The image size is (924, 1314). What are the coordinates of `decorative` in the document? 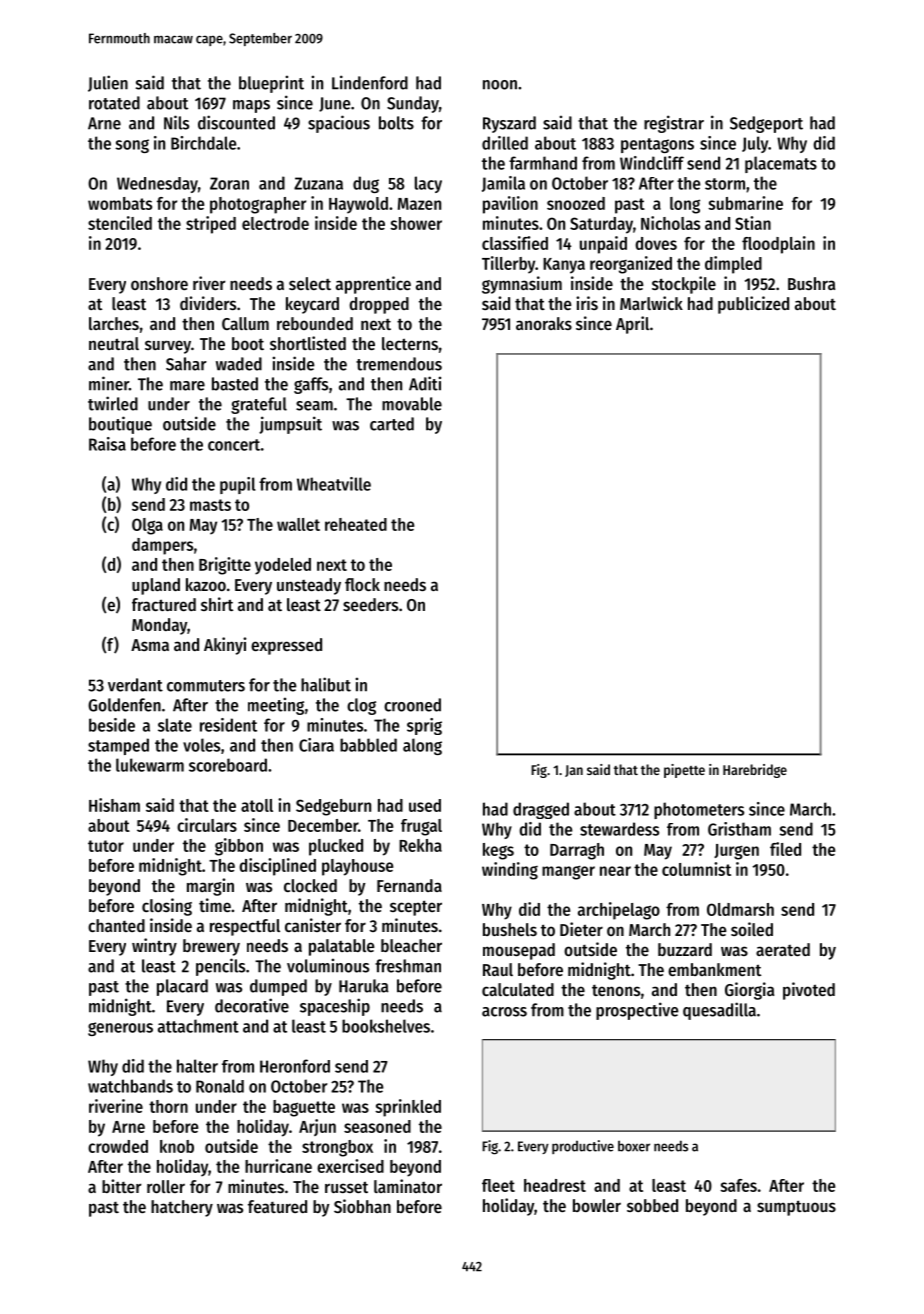 It's located at (252, 1005).
